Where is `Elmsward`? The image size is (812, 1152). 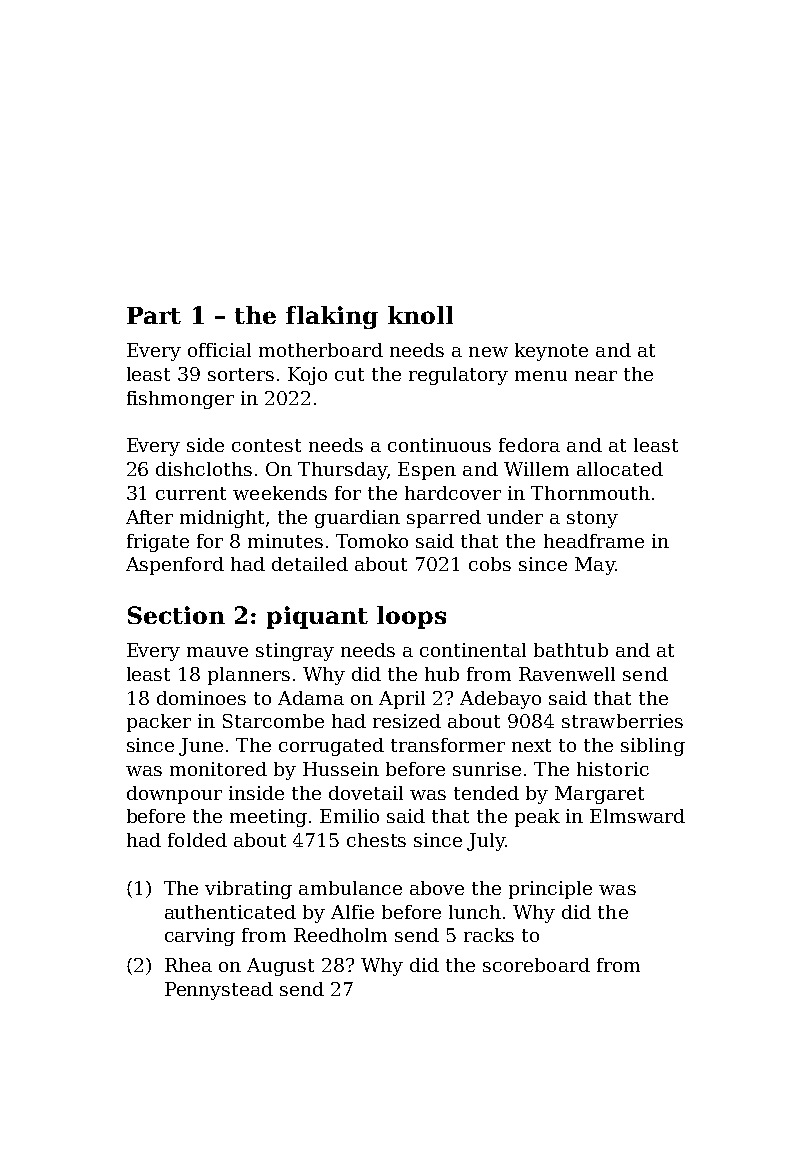
Elmsward is located at coordinates (637, 816).
